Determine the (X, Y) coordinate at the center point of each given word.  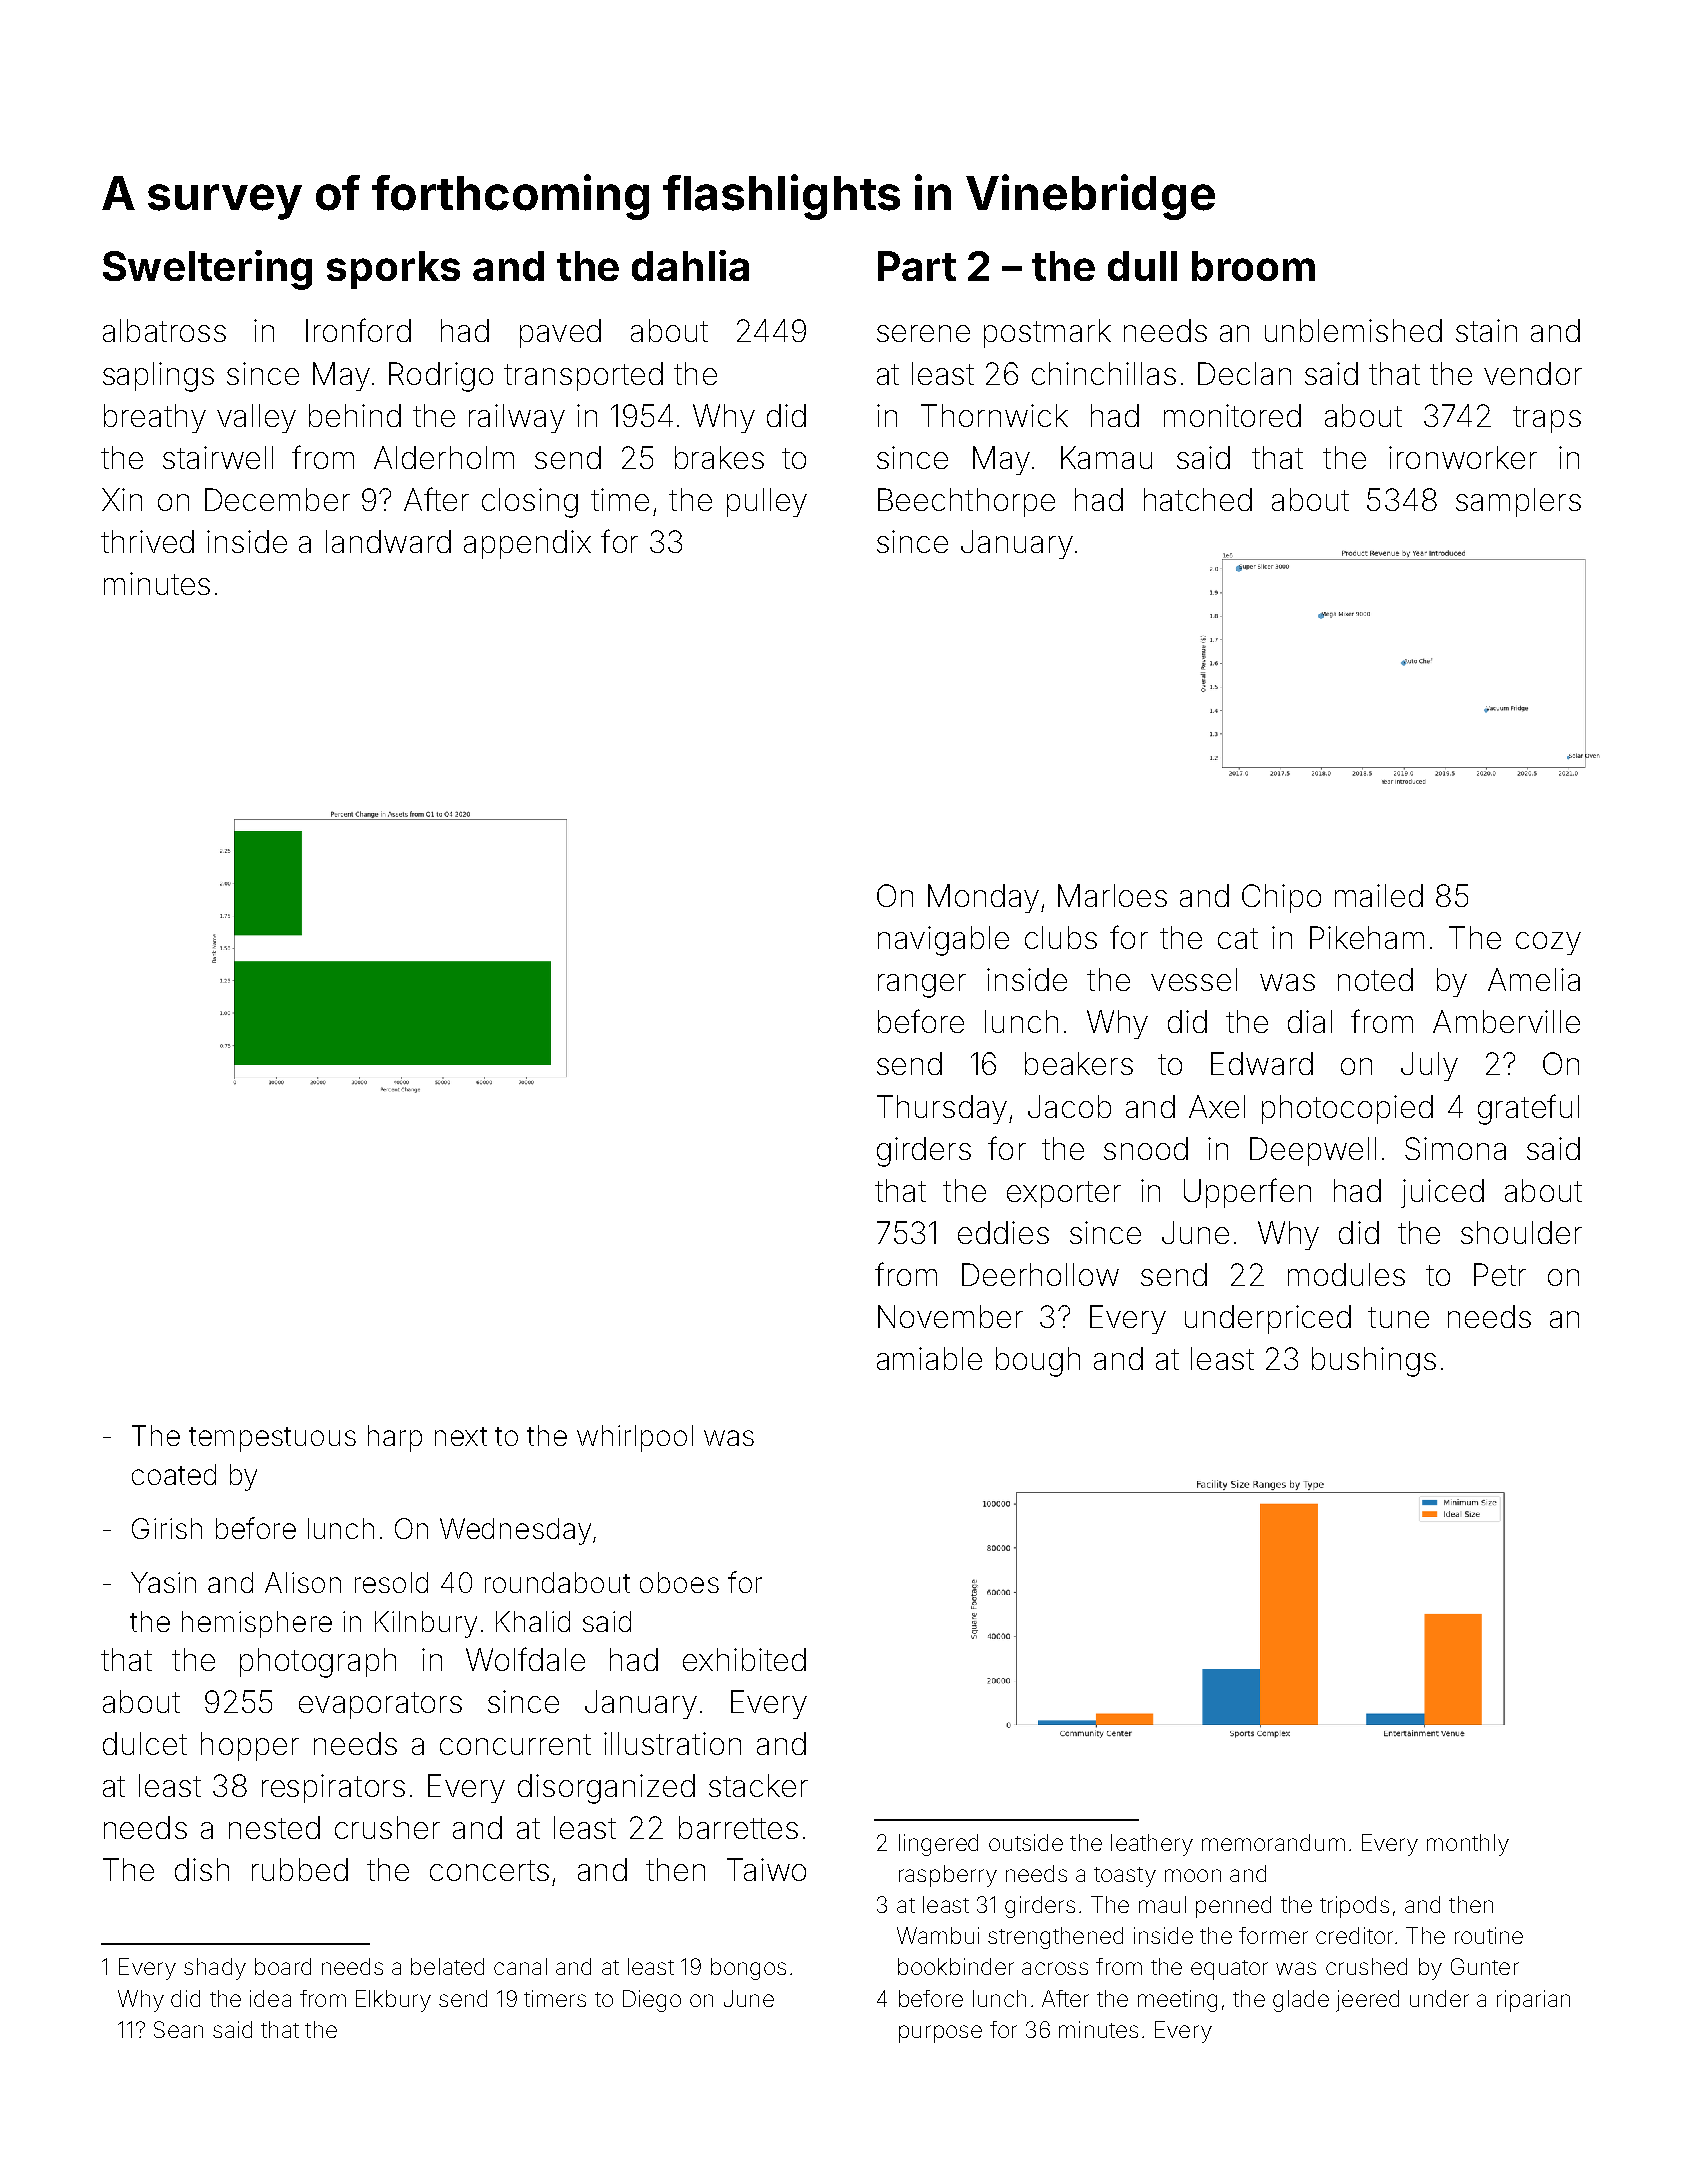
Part (917, 266)
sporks (393, 270)
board (283, 1966)
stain (1486, 330)
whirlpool (635, 1438)
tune (1398, 1317)
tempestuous (272, 1439)
